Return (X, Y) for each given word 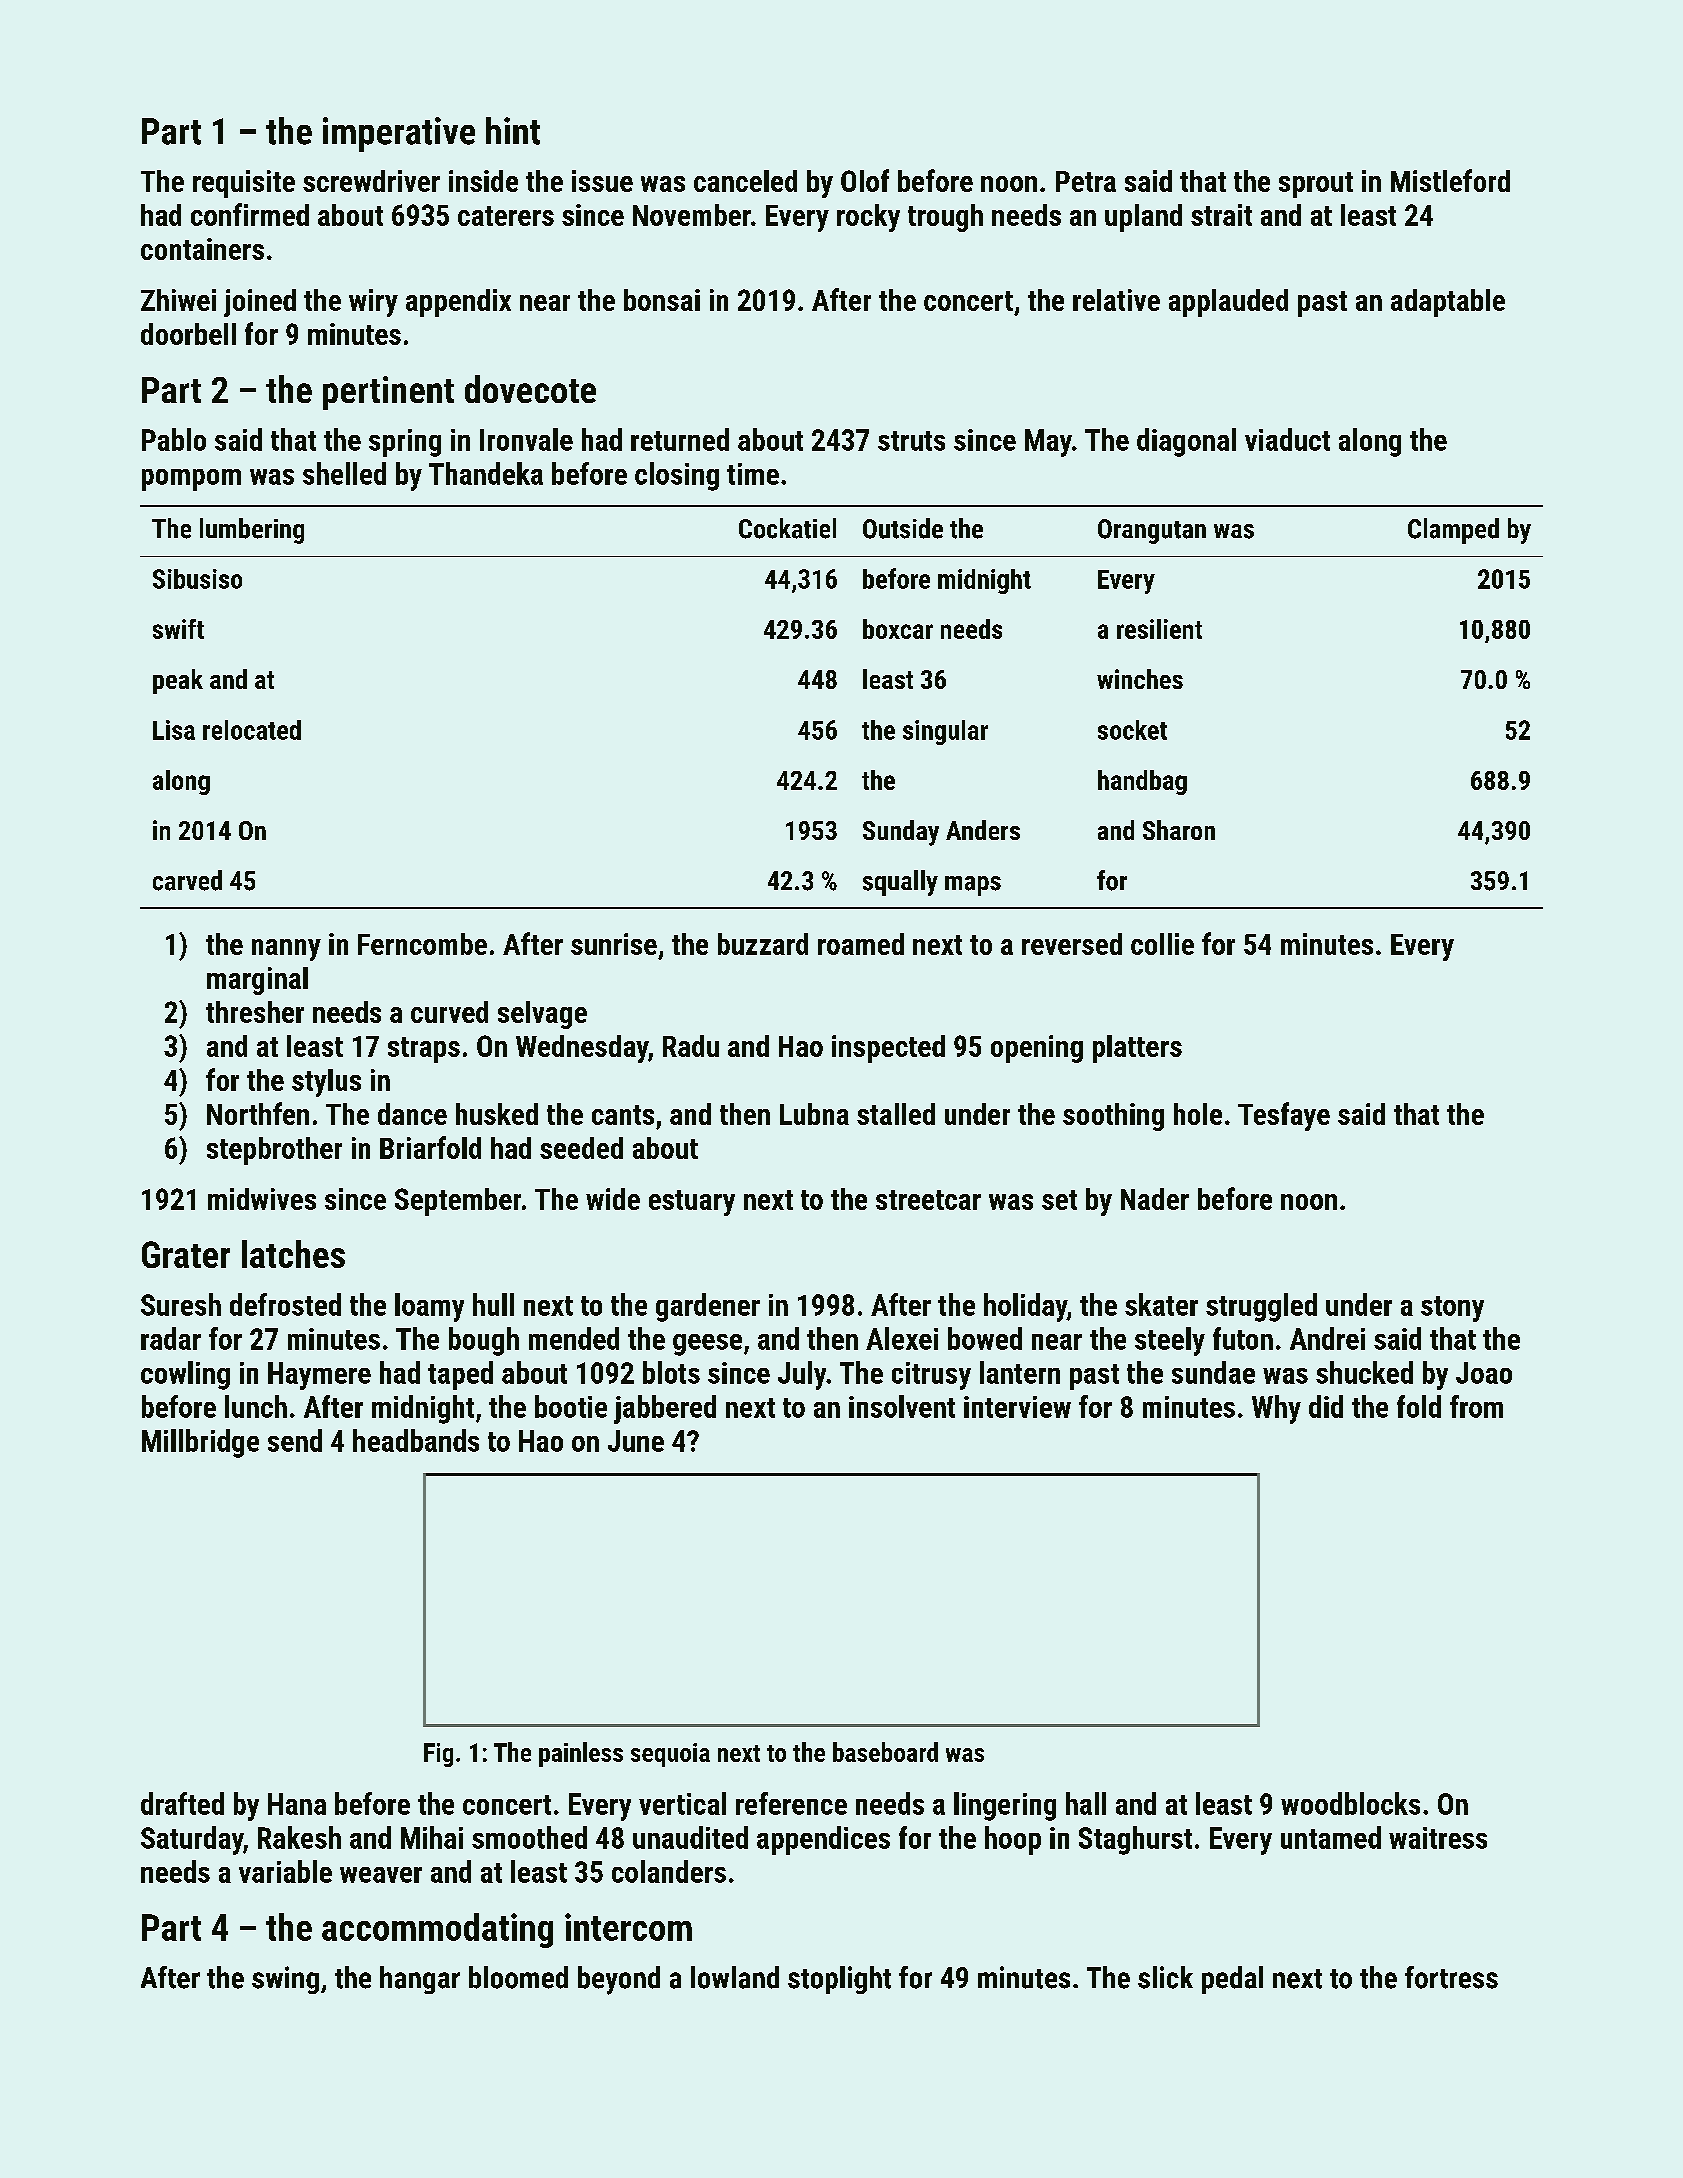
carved (187, 880)
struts (911, 441)
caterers (506, 216)
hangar (420, 1980)
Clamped (1453, 531)
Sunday (901, 833)
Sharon (1179, 830)
